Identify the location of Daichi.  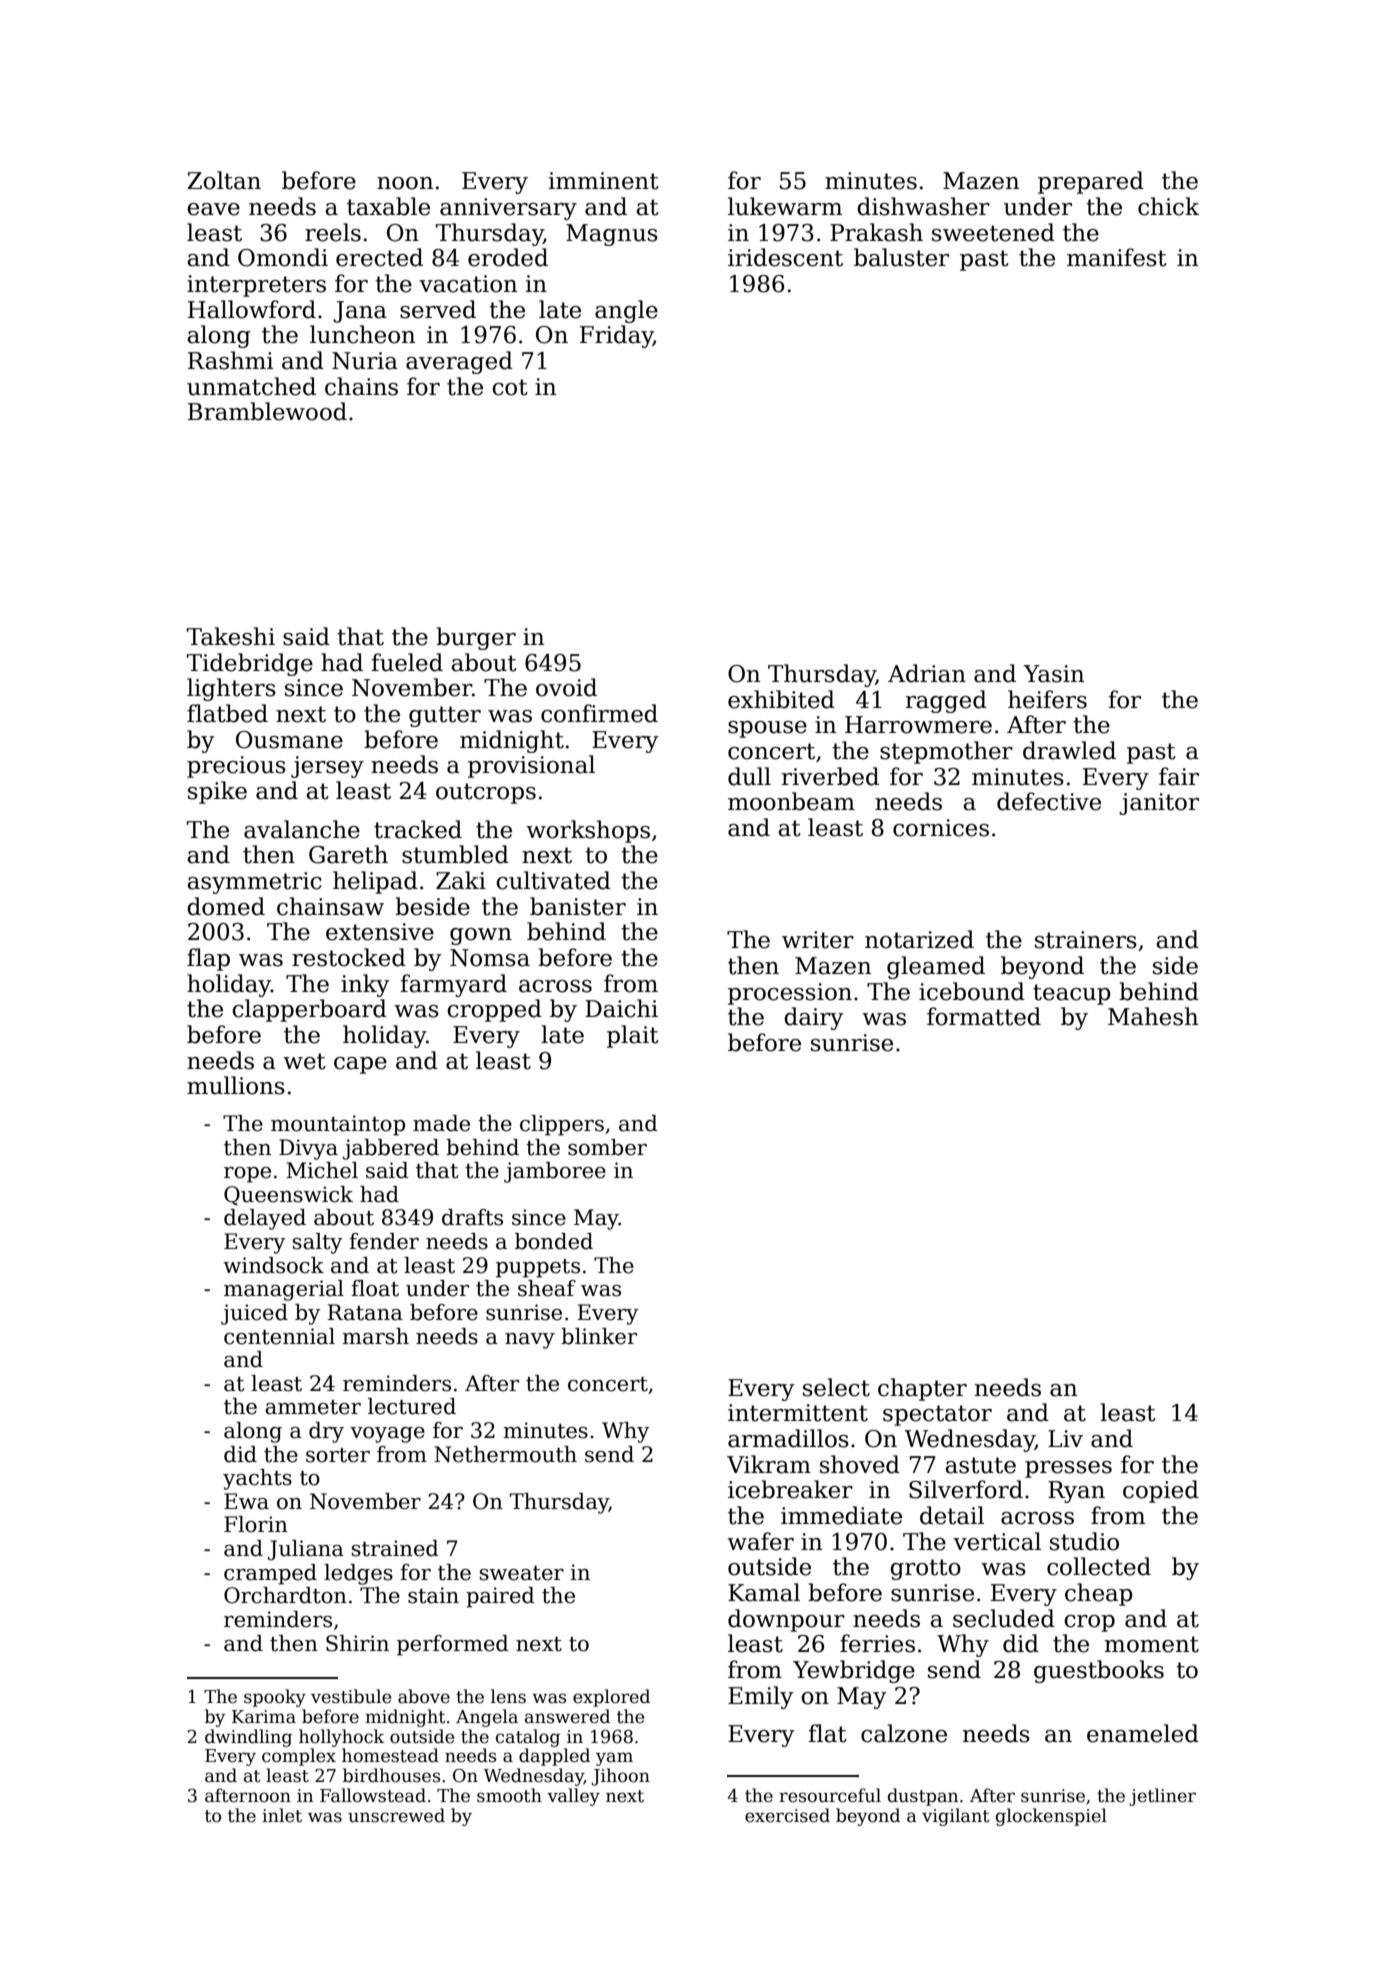
(621, 1008).
